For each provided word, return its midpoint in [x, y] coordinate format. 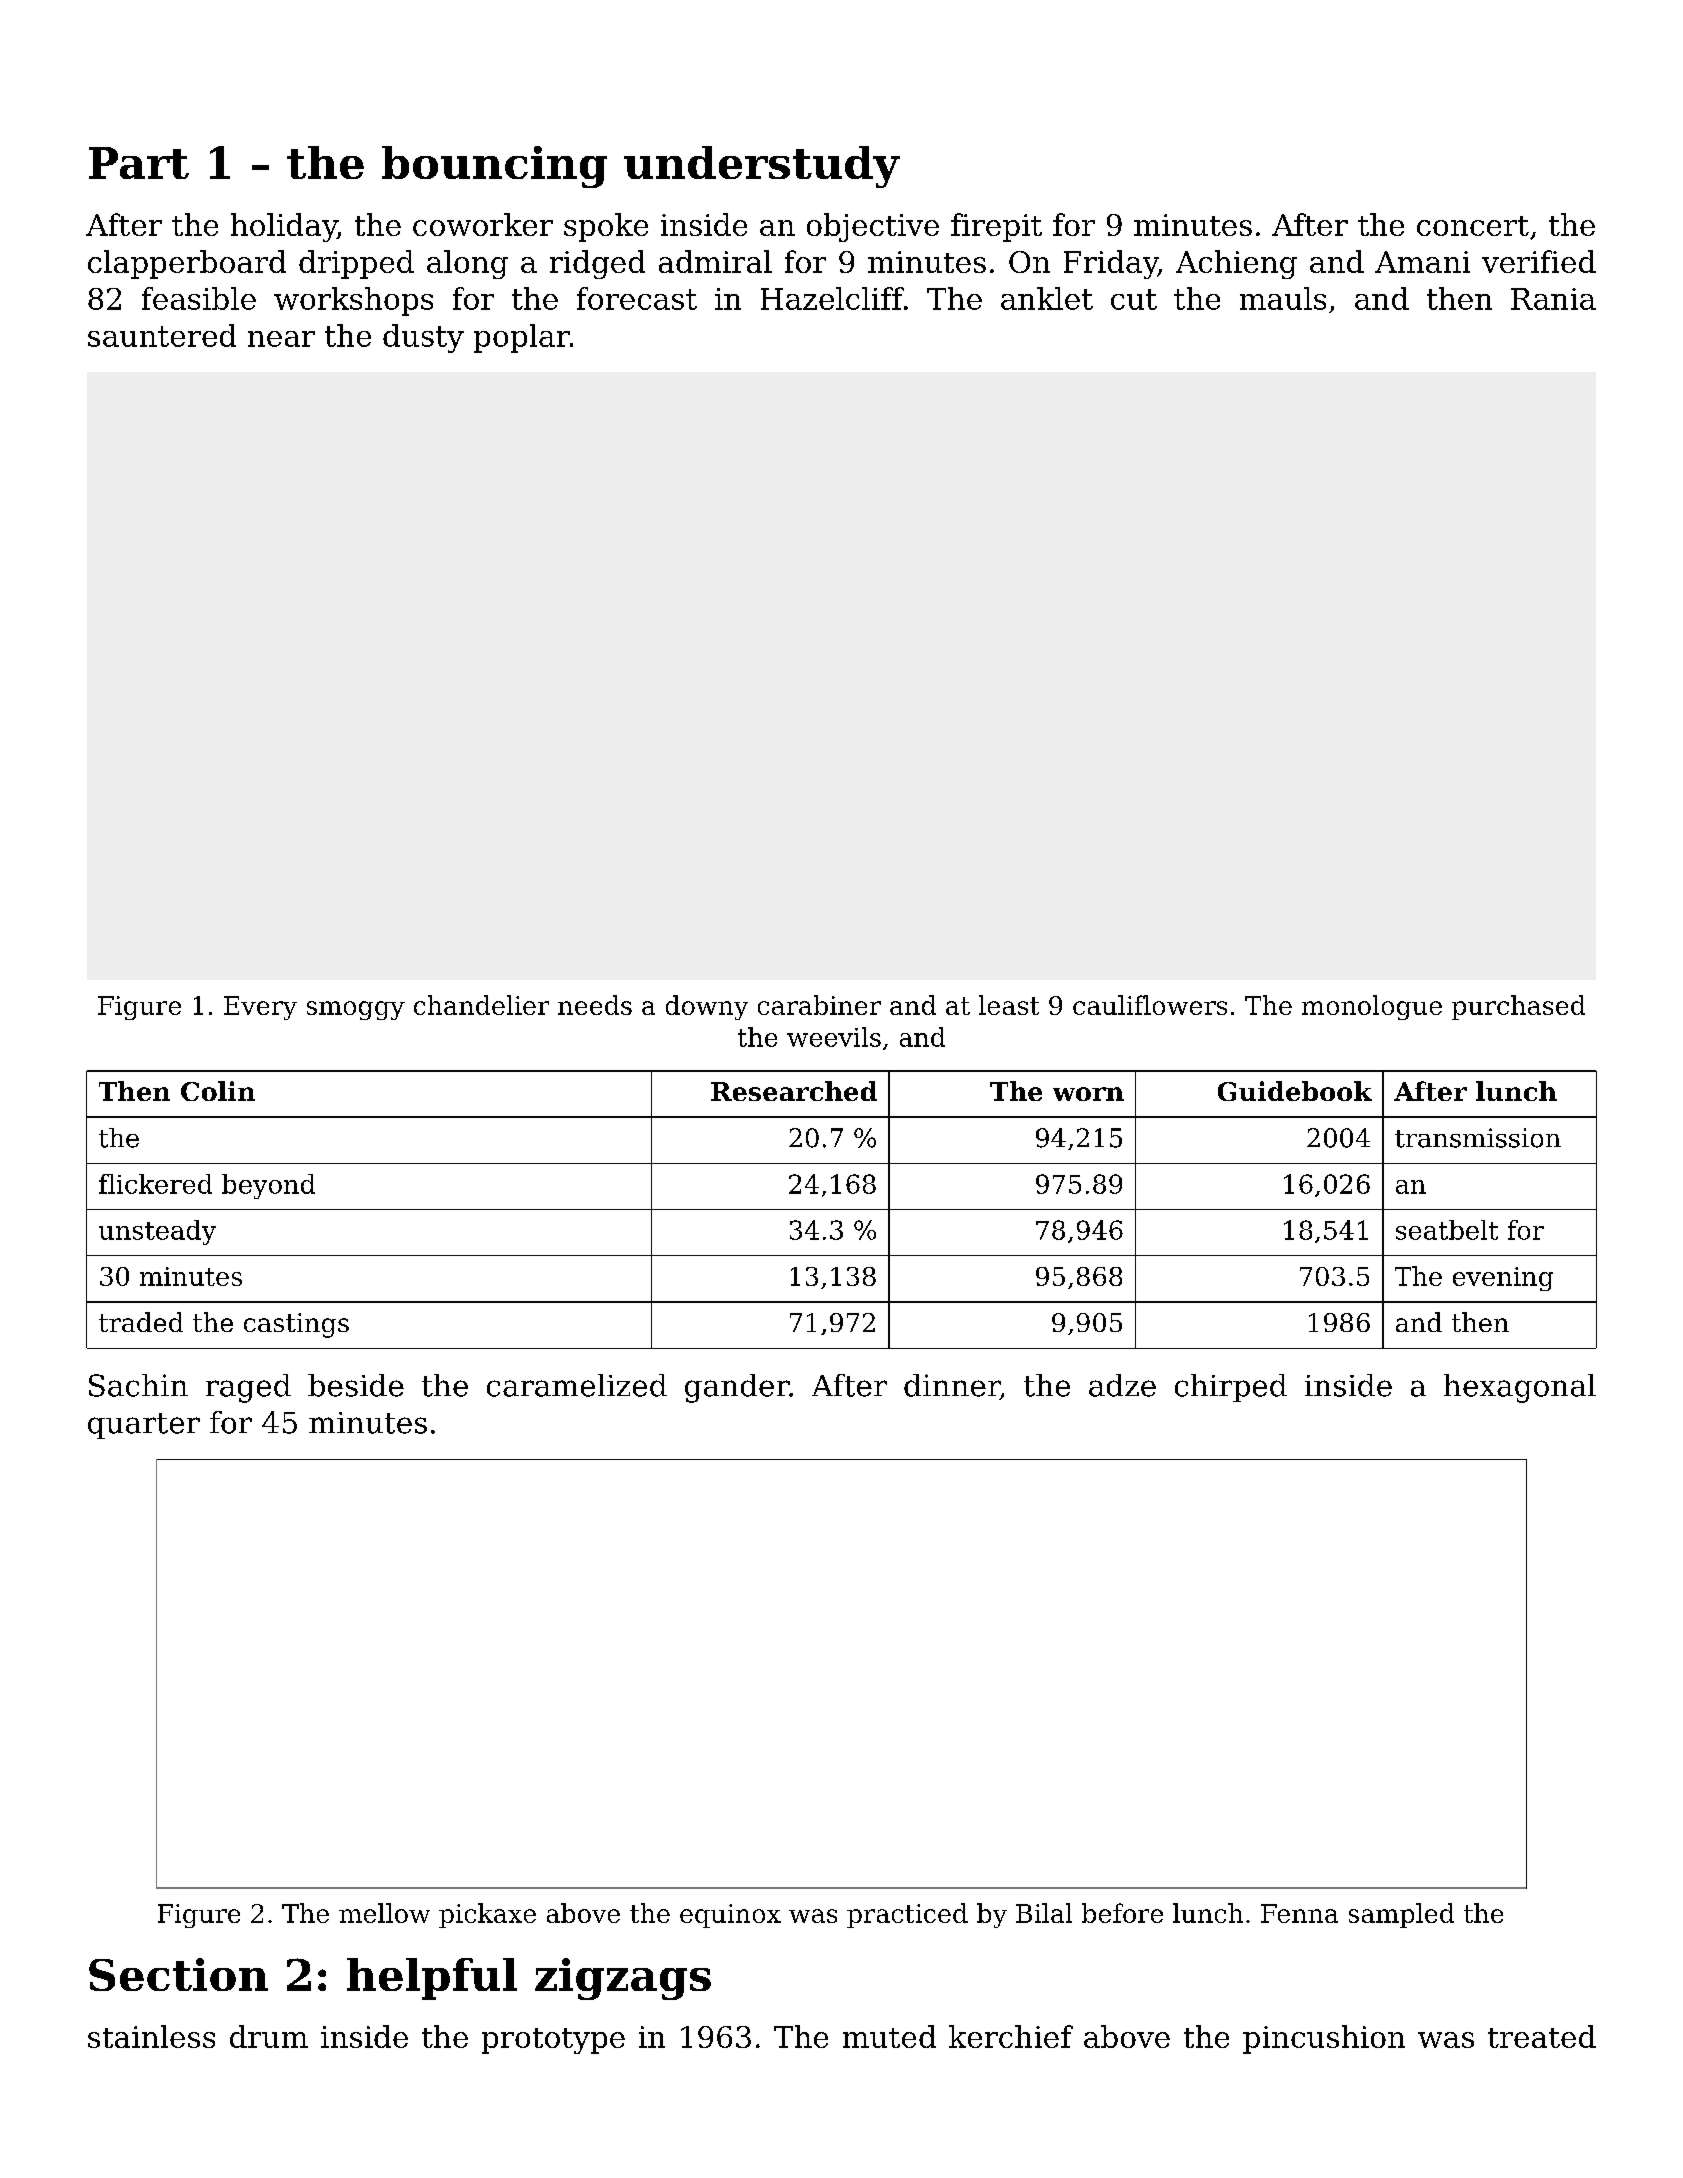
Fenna [1299, 1913]
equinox [730, 1916]
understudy [762, 167]
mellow [384, 1913]
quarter [144, 1426]
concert [1473, 226]
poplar [522, 338]
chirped [1231, 1388]
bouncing [494, 167]
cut [1134, 299]
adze [1122, 1385]
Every [260, 1008]
